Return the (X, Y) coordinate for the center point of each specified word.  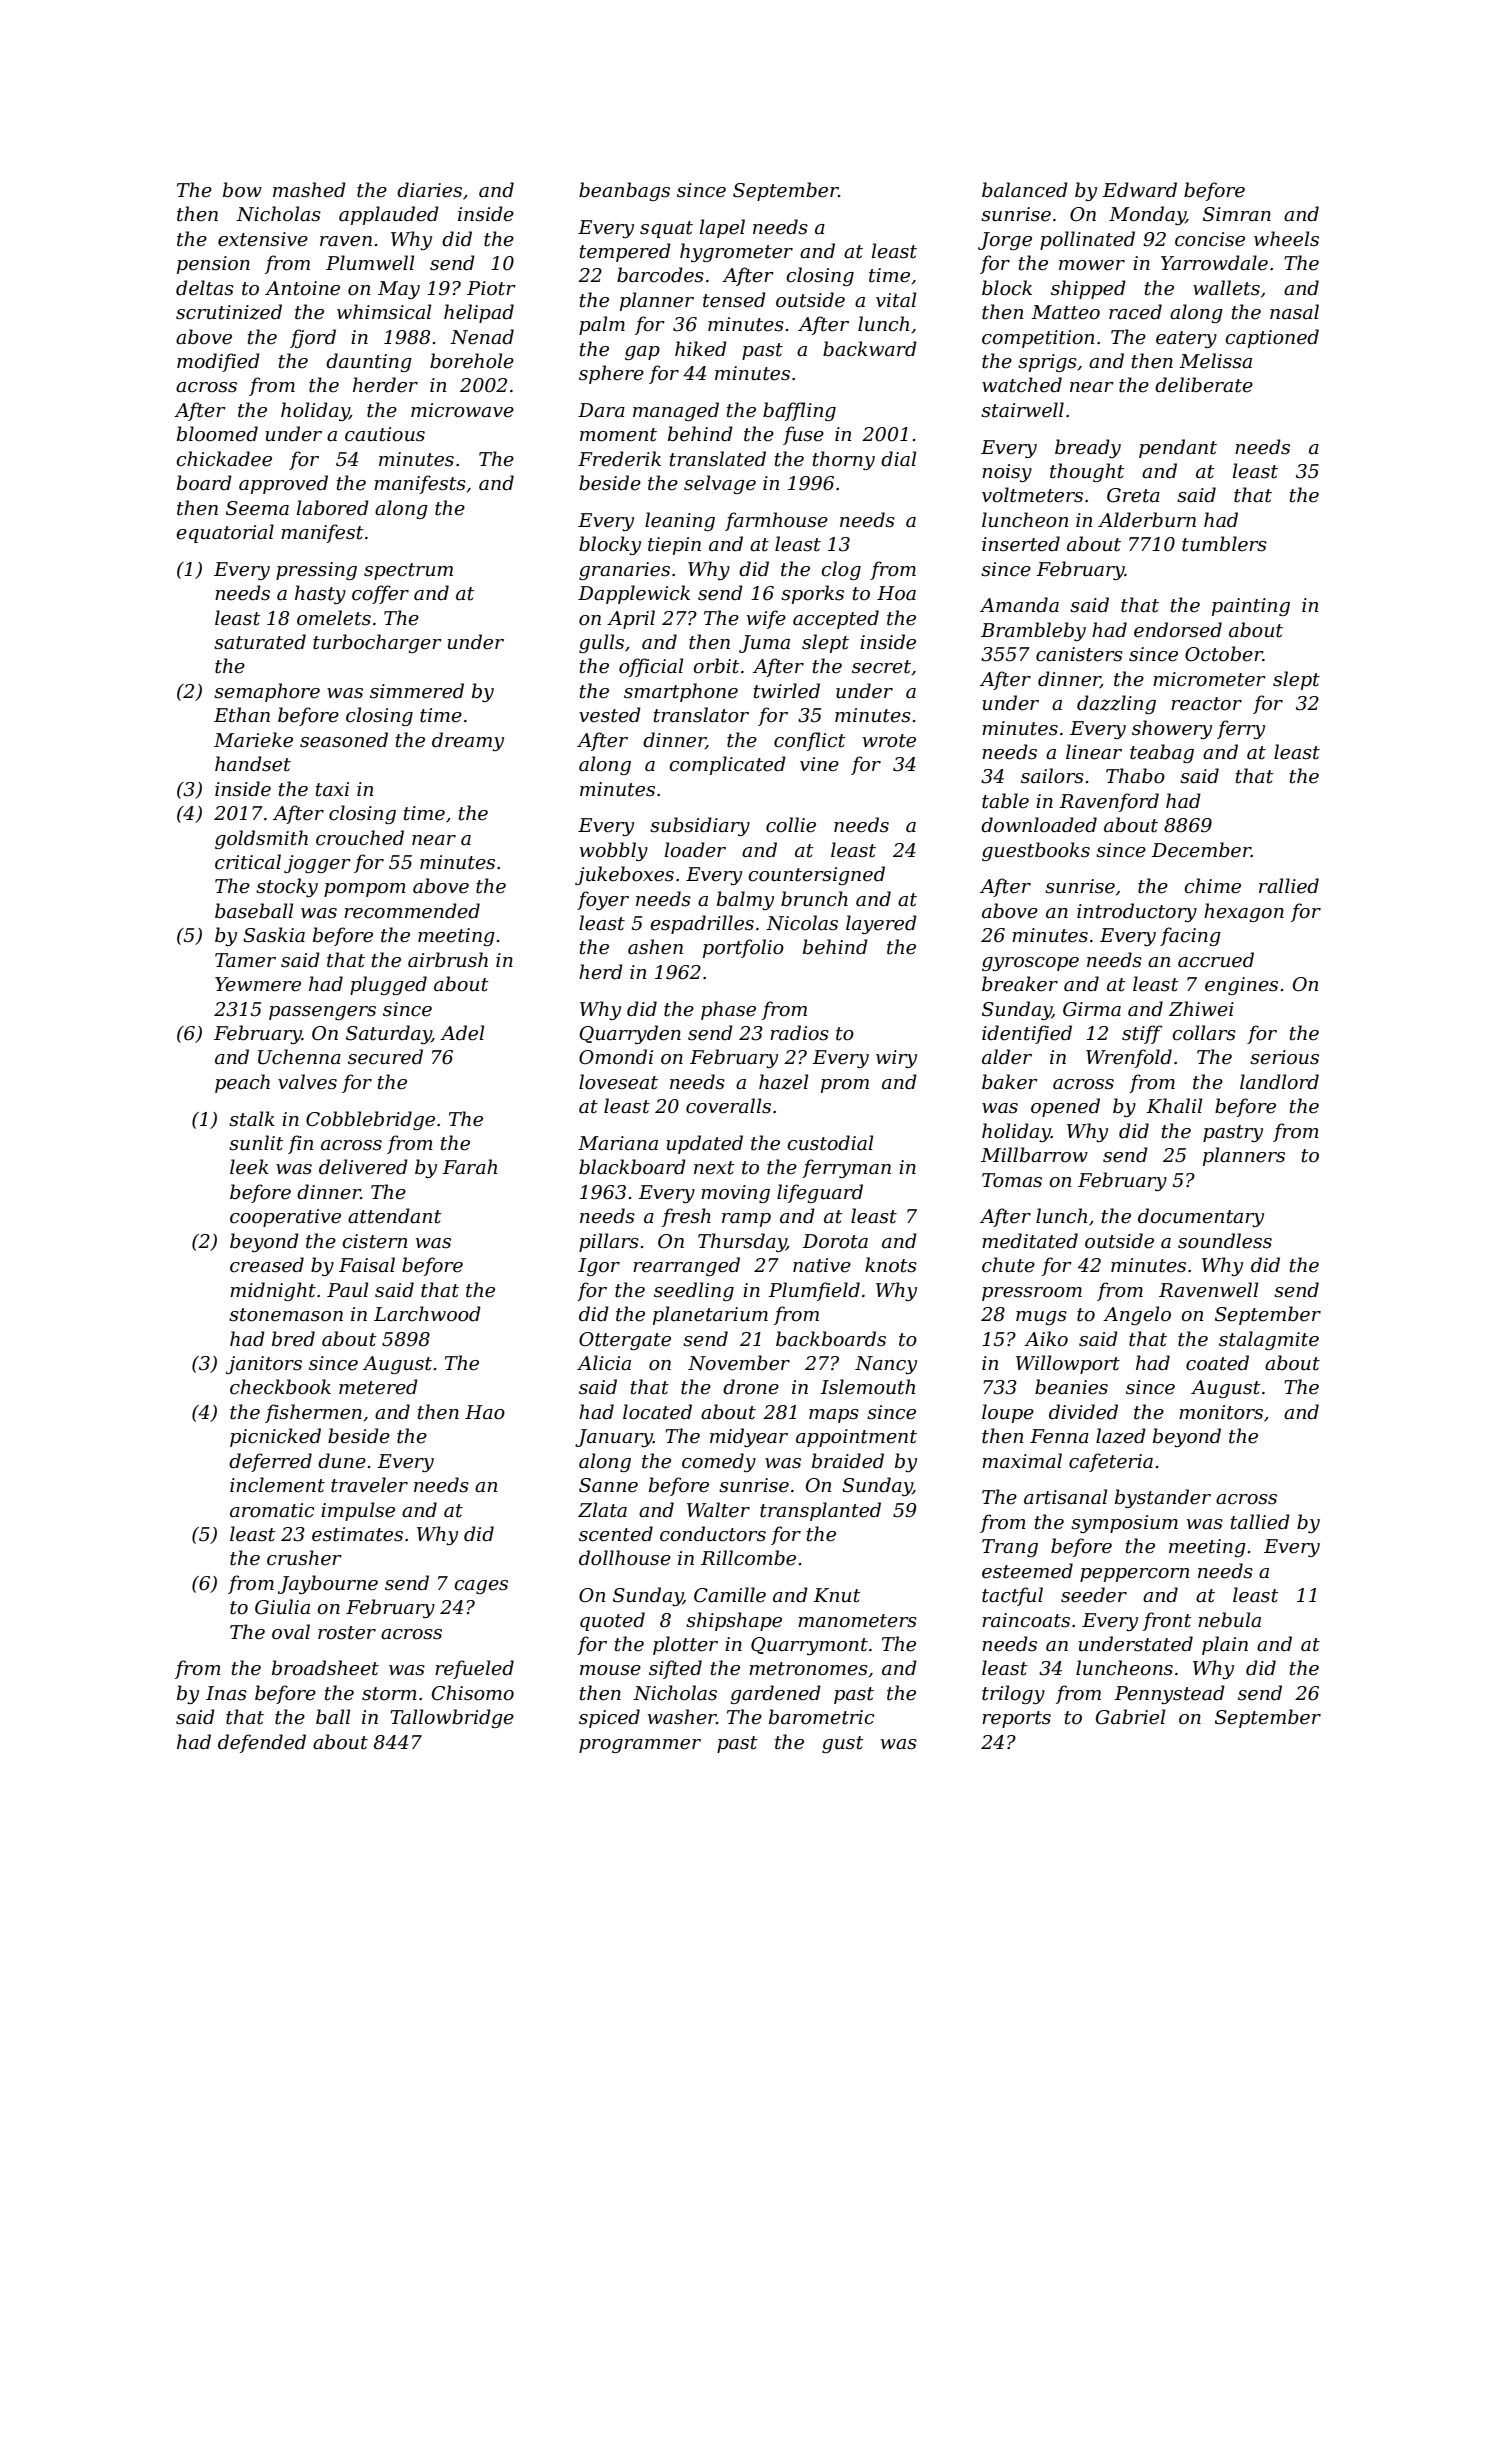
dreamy (468, 741)
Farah (469, 1167)
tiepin (674, 546)
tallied (1260, 1522)
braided (848, 1461)
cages (481, 1587)
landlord (1279, 1082)
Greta (1133, 495)
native (822, 1265)
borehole (472, 361)
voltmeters (1032, 495)
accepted (836, 619)
